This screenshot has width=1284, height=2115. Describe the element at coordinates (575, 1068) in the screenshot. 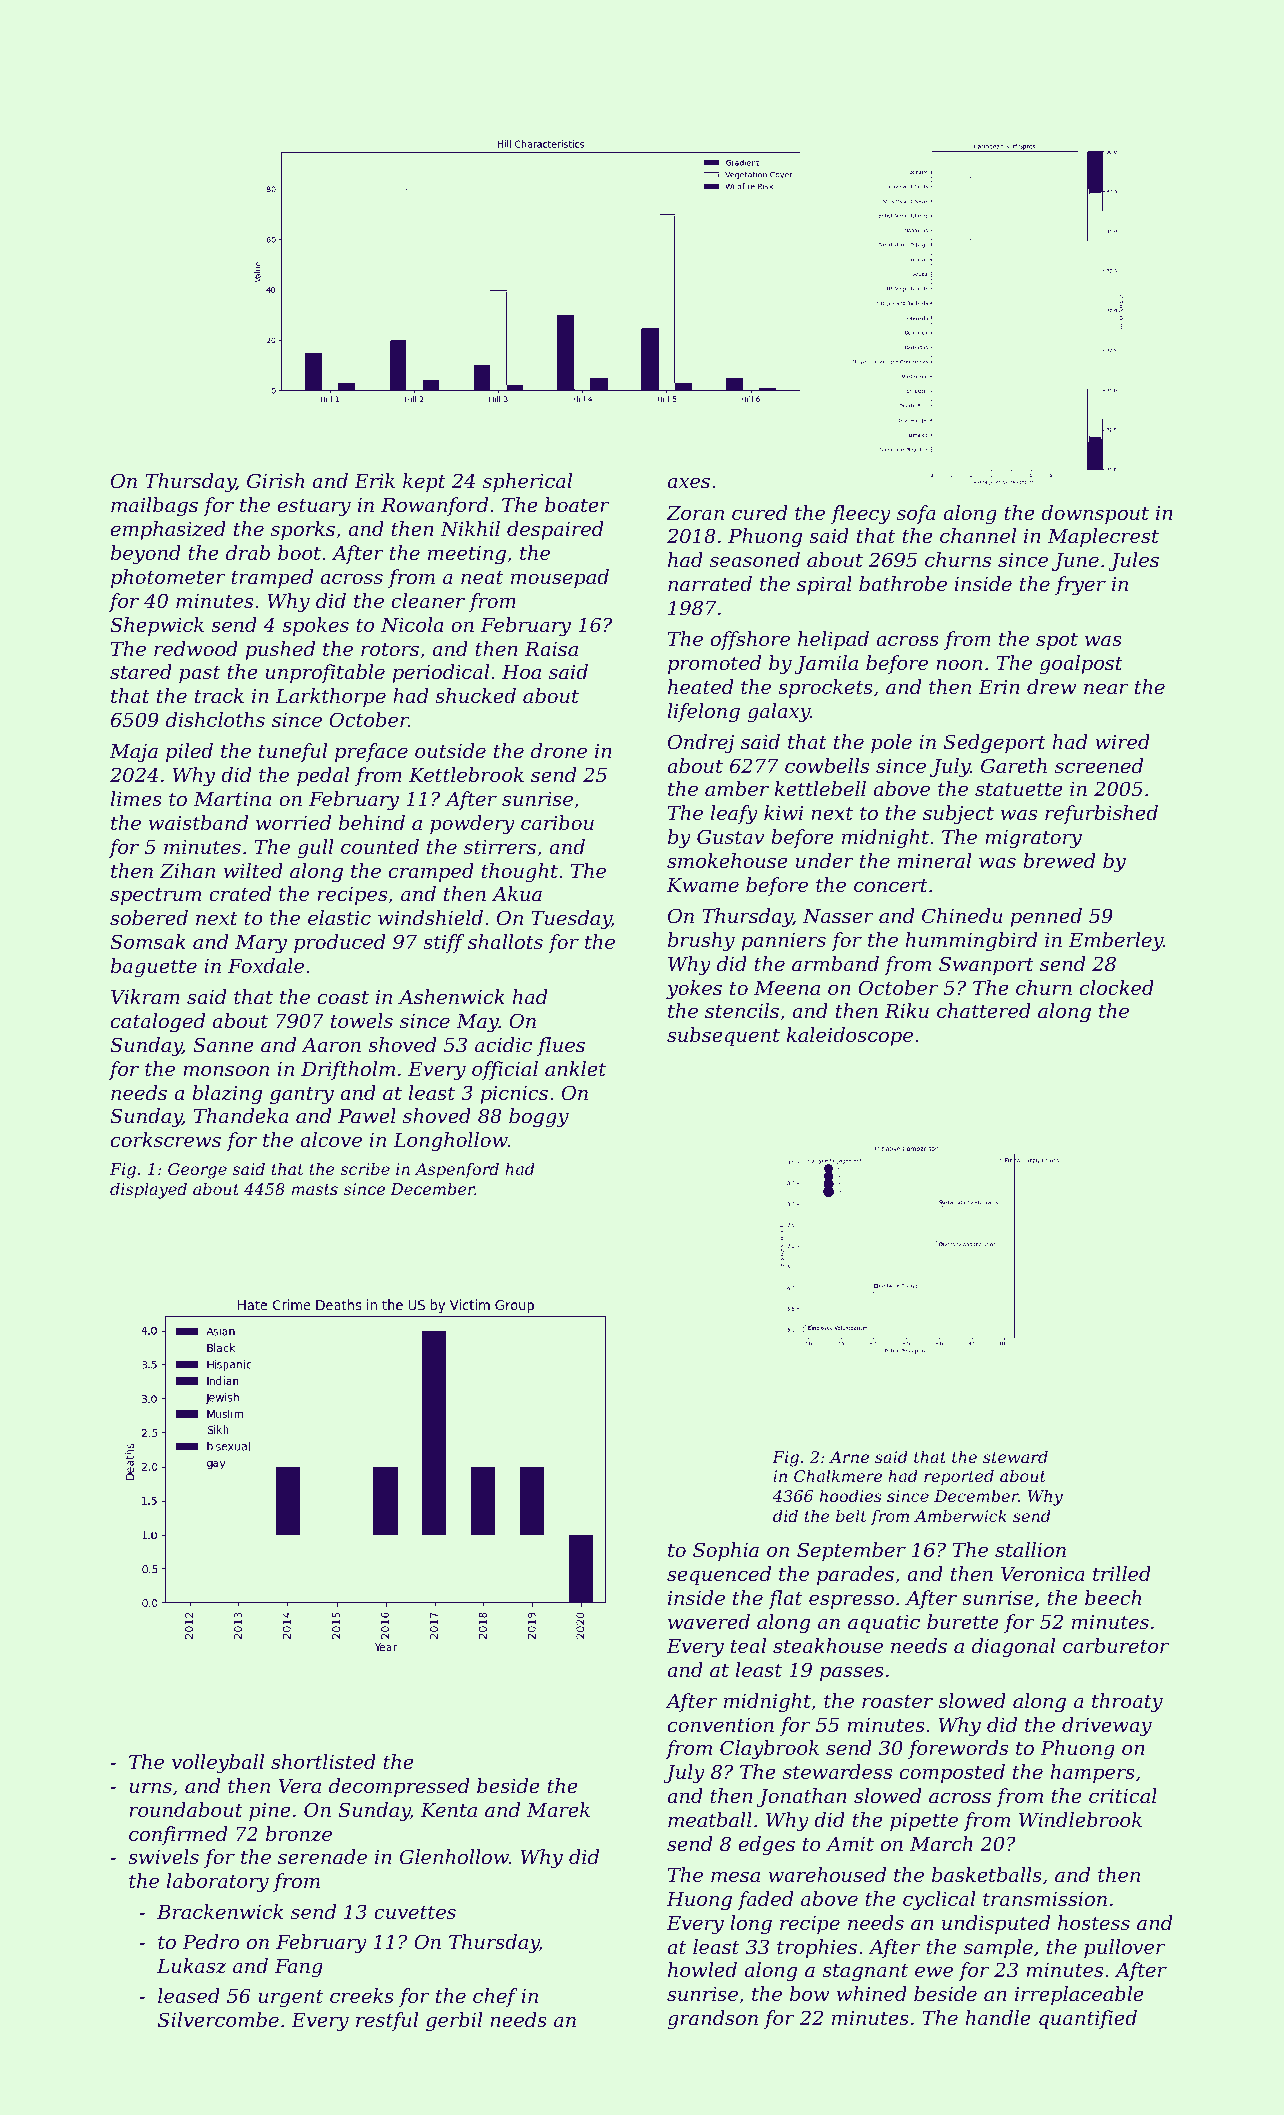

I see `anklet` at that location.
